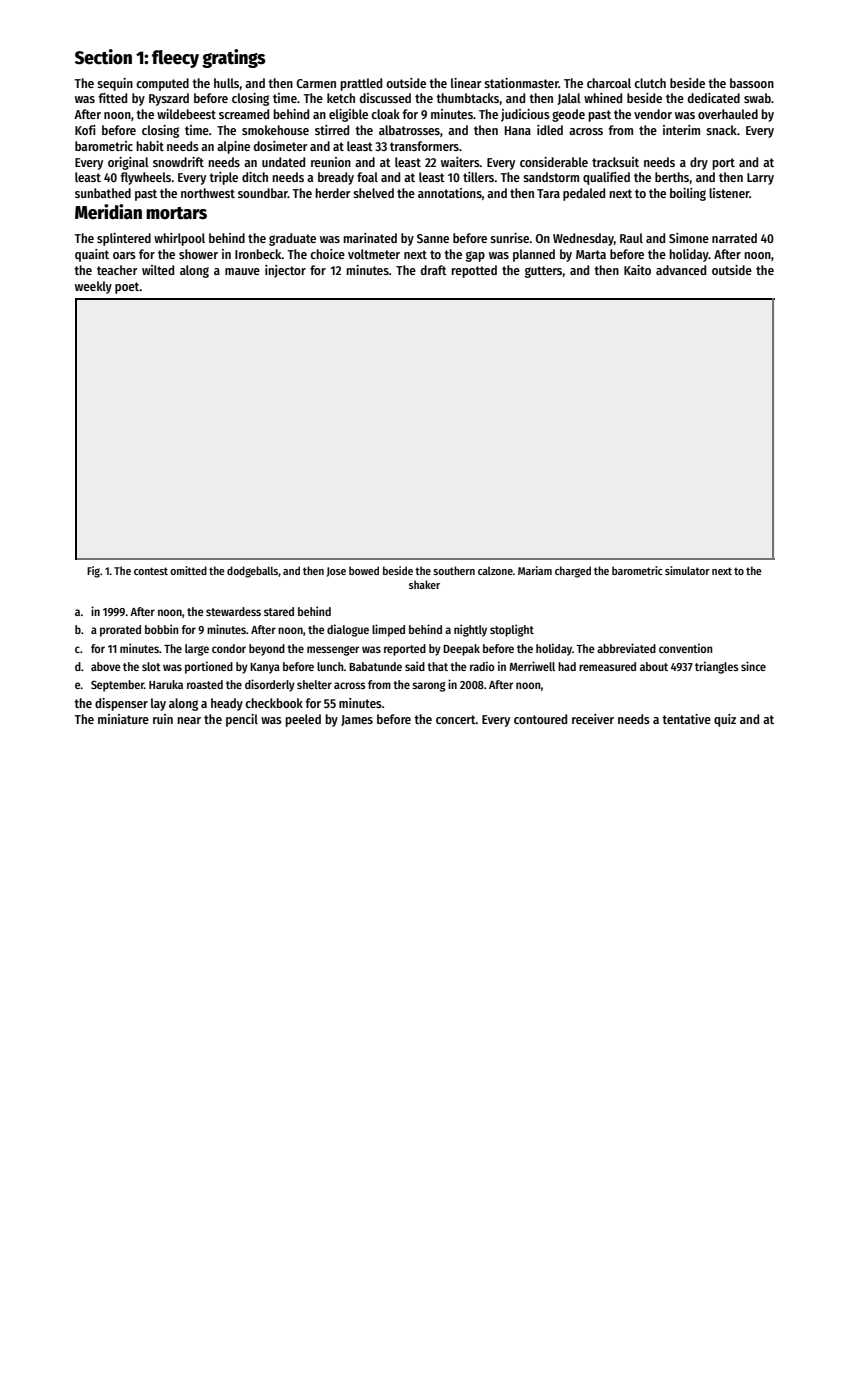 This screenshot has height=1400, width=849. What do you see at coordinates (163, 719) in the screenshot?
I see `ruin` at bounding box center [163, 719].
